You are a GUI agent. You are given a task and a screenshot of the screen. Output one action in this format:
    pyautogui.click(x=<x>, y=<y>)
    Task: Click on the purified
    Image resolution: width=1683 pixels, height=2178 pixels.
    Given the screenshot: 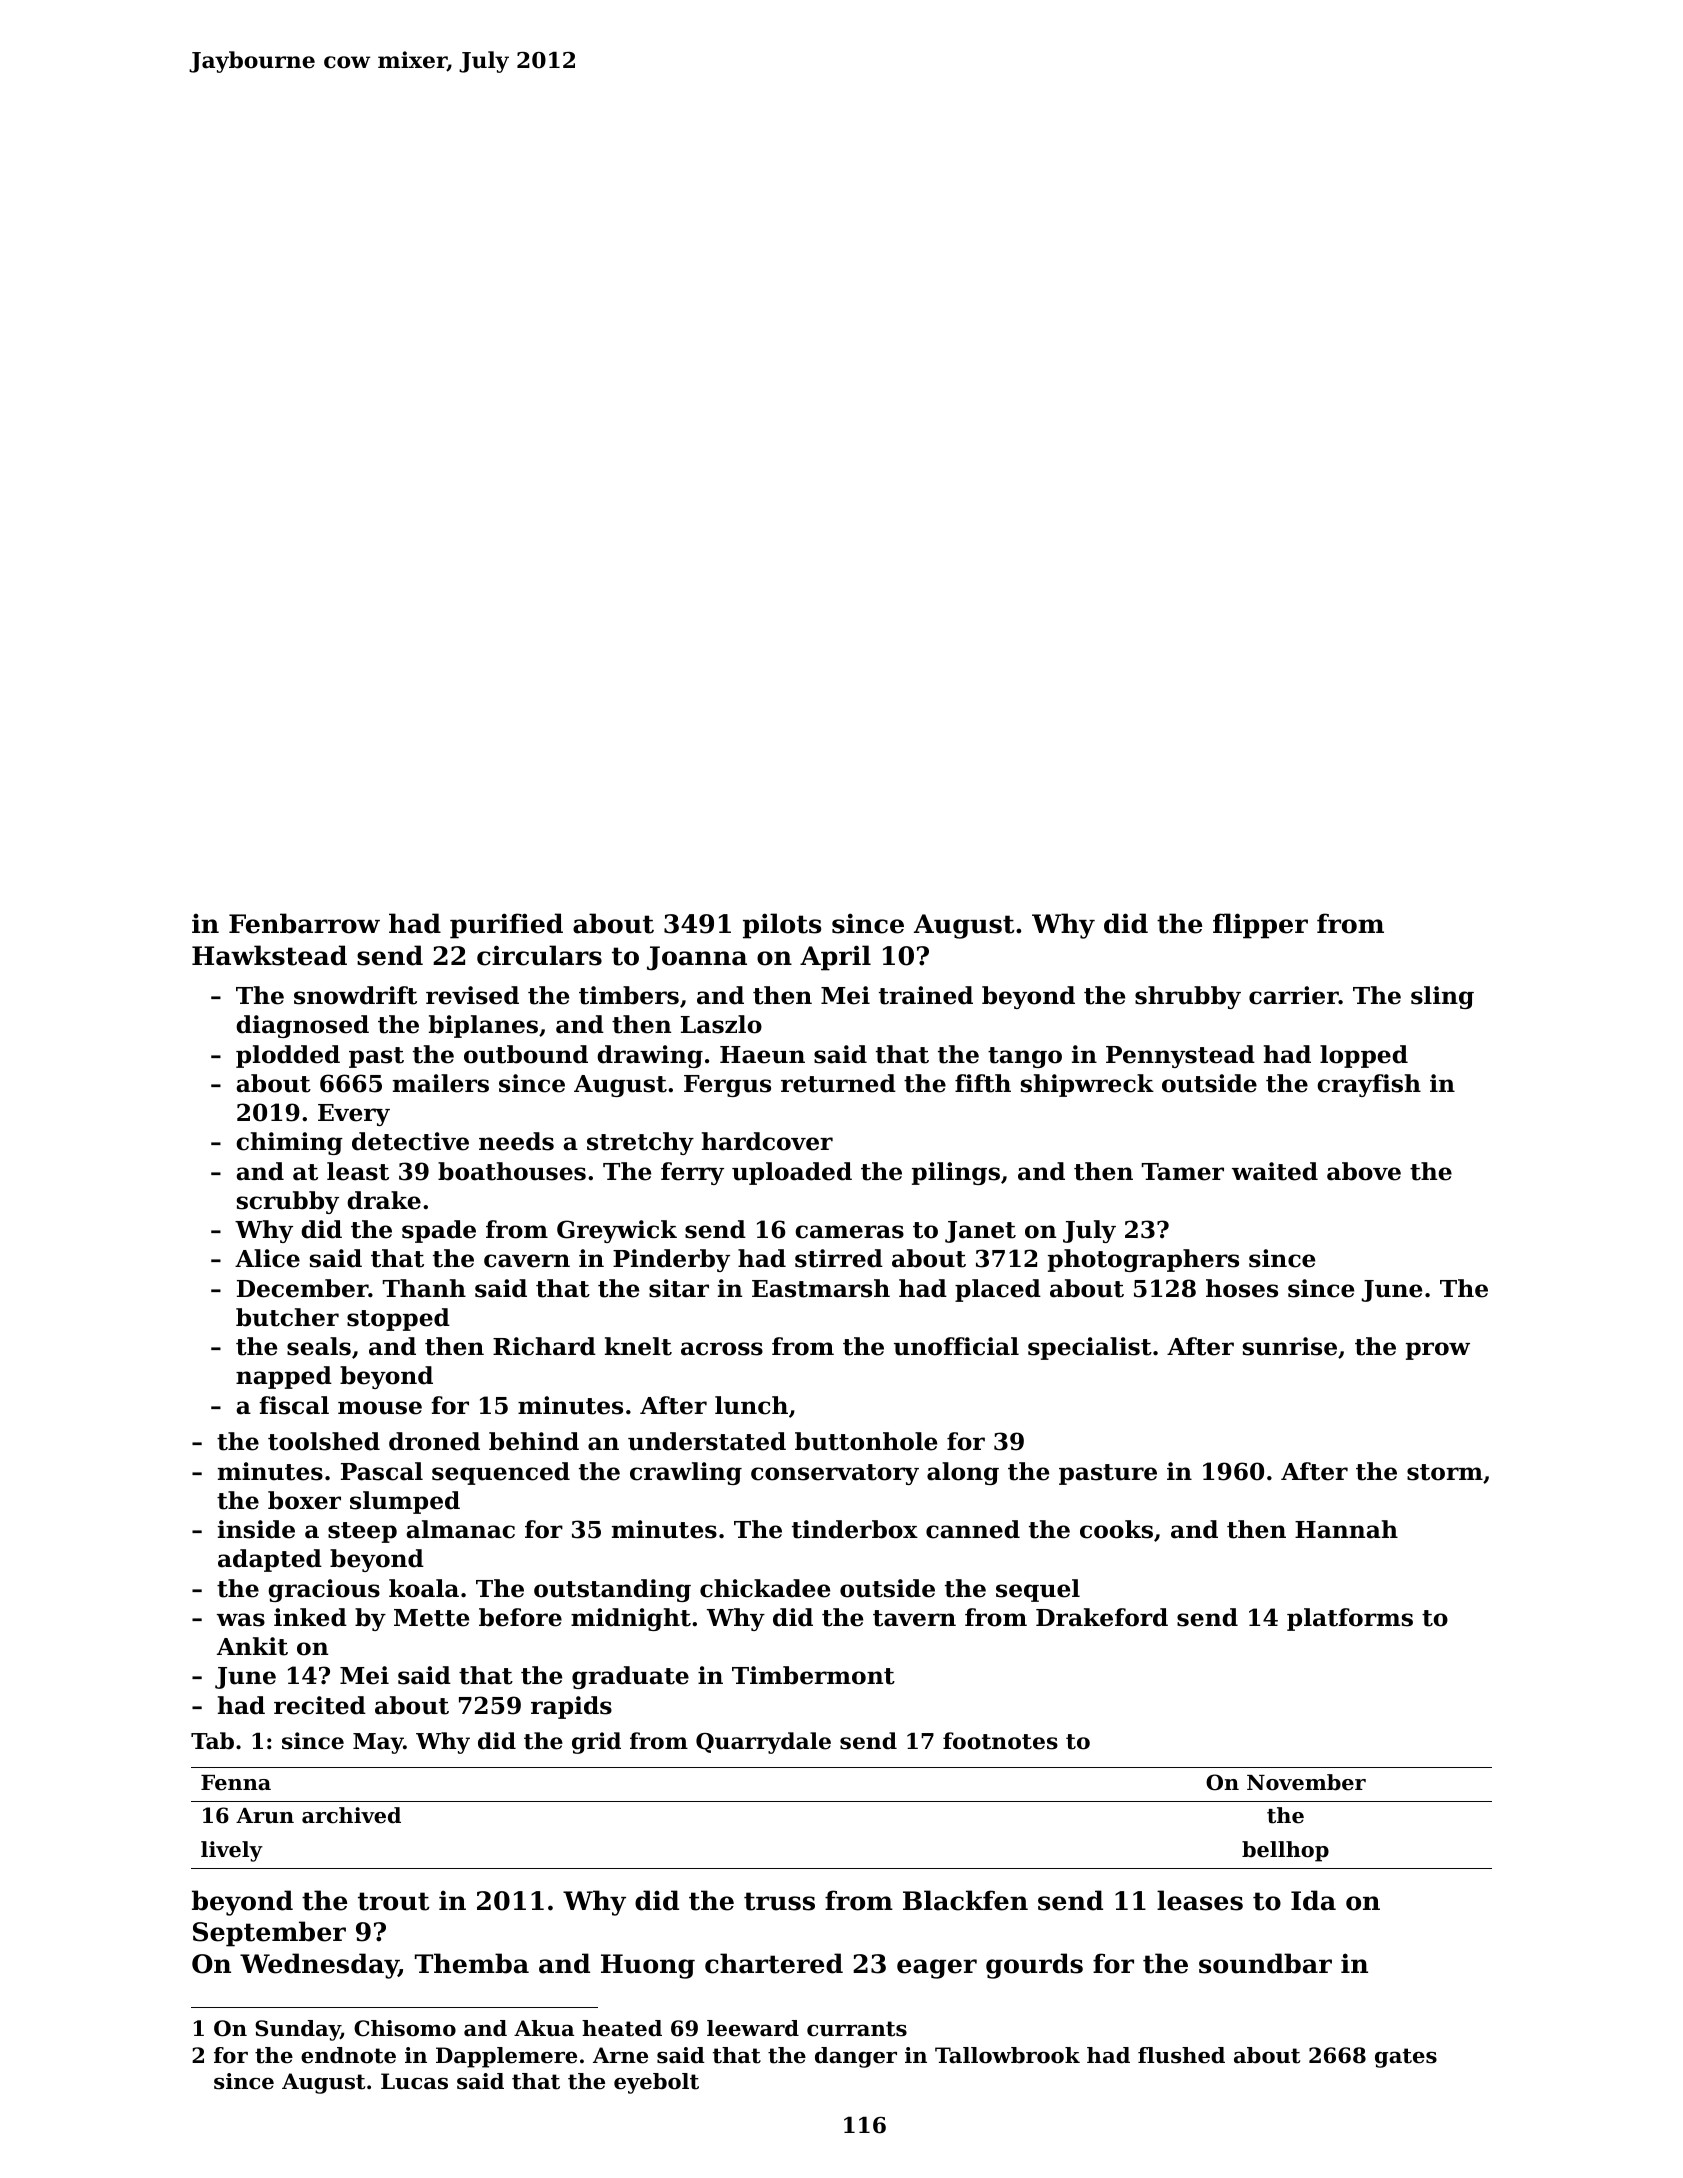 What is the action you would take?
    pyautogui.click(x=506, y=926)
